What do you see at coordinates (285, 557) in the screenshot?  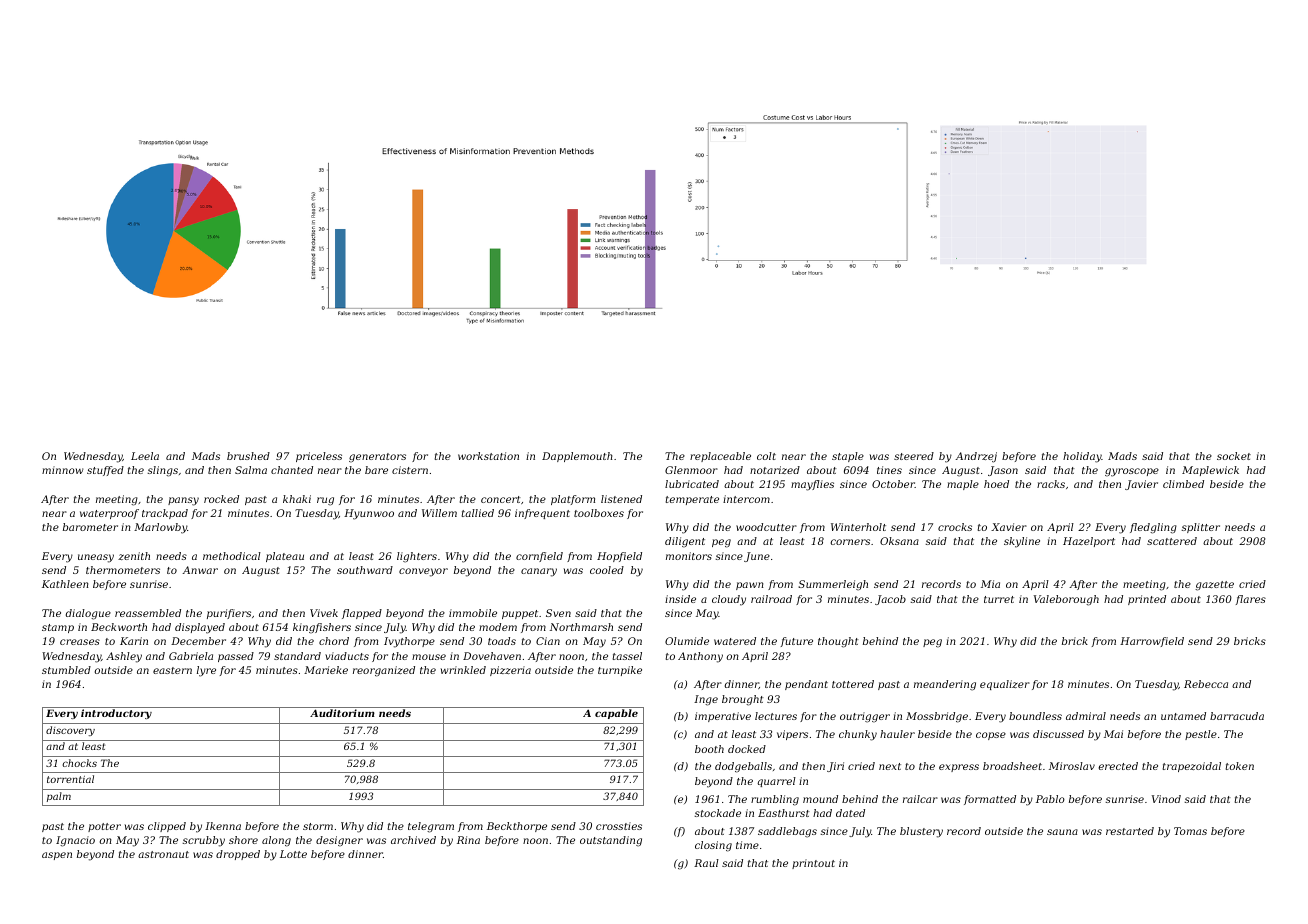 I see `plateau` at bounding box center [285, 557].
